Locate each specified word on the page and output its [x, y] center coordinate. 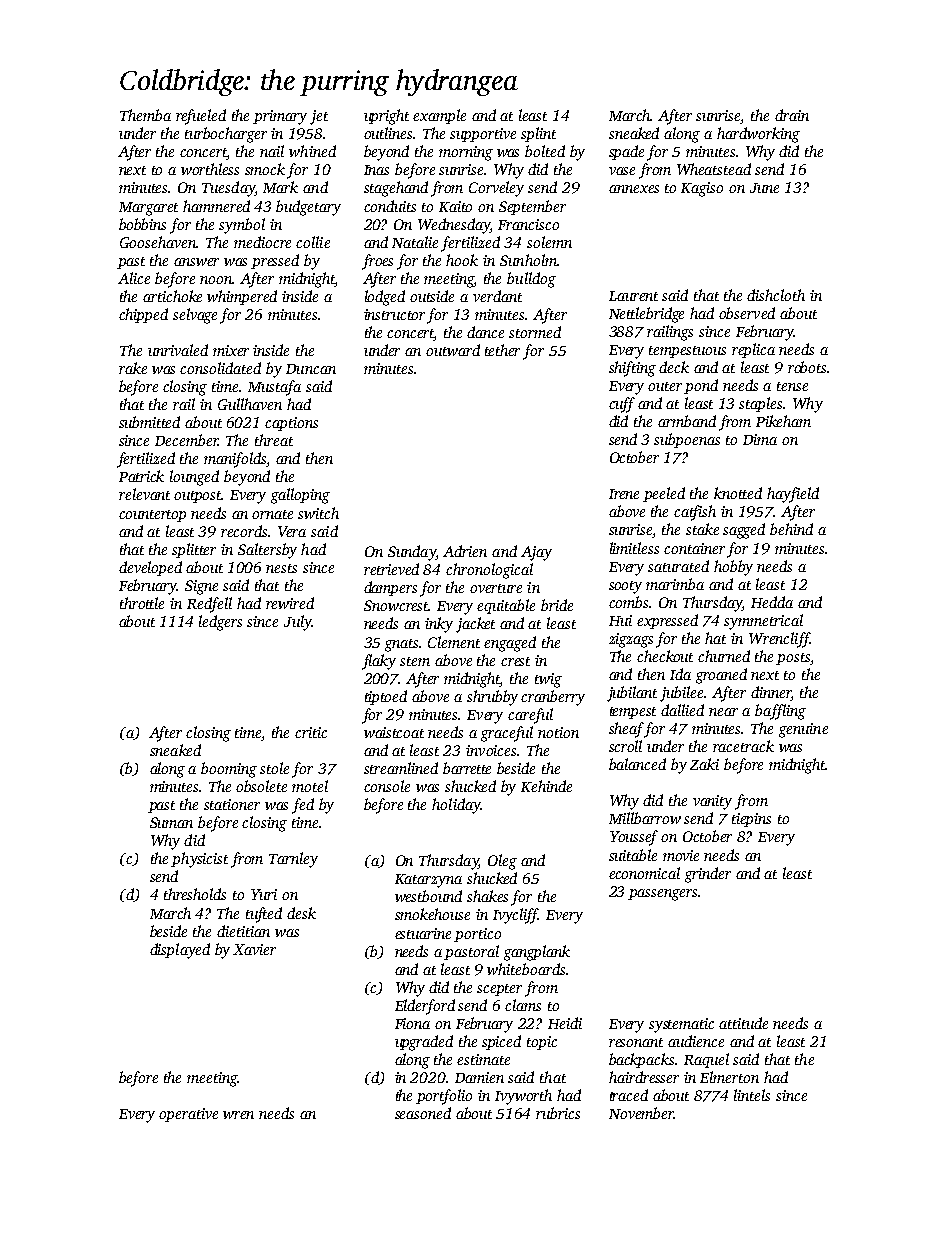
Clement [454, 642]
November [641, 1113]
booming [229, 770]
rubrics [558, 1113]
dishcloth [776, 295]
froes [377, 262]
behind [791, 529]
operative [188, 1115]
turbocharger [226, 135]
